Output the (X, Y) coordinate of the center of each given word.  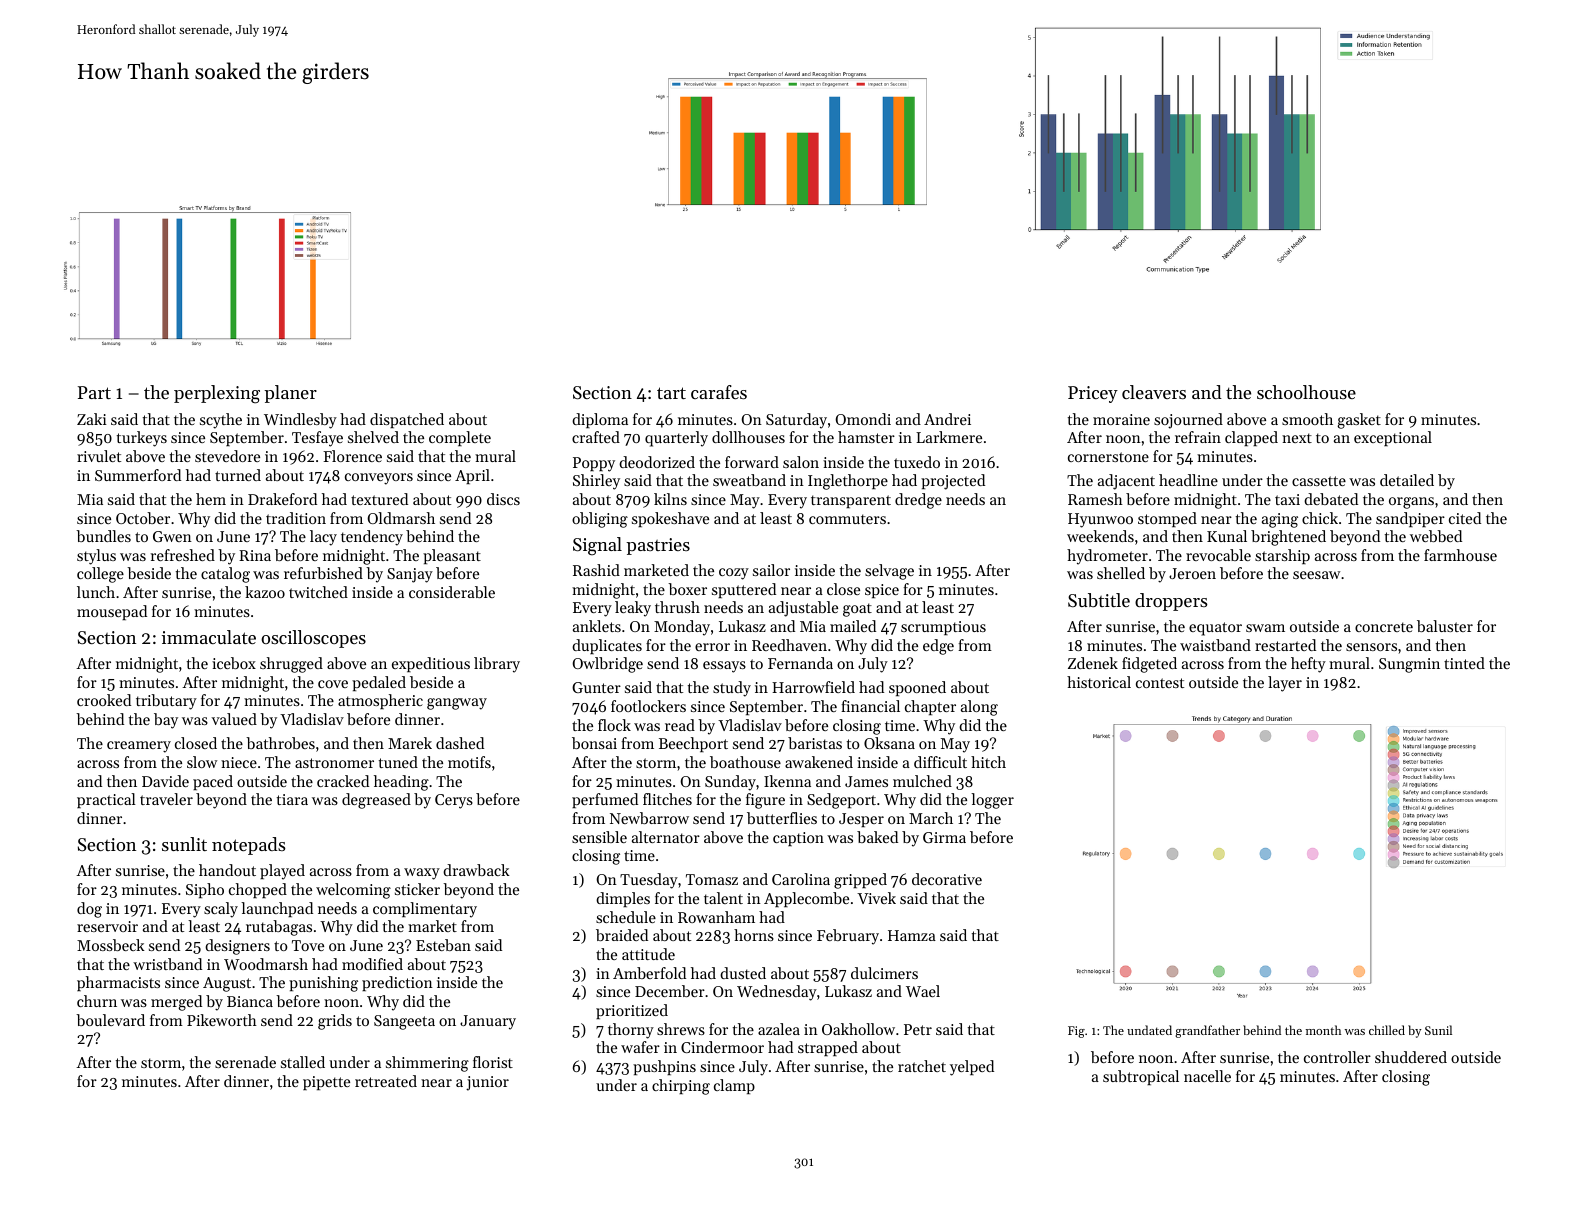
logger (992, 801)
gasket (1359, 421)
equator (1215, 629)
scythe (221, 421)
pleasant (452, 556)
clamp (734, 1086)
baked (877, 837)
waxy (422, 874)
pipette (326, 1083)
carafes (719, 392)
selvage (889, 572)
